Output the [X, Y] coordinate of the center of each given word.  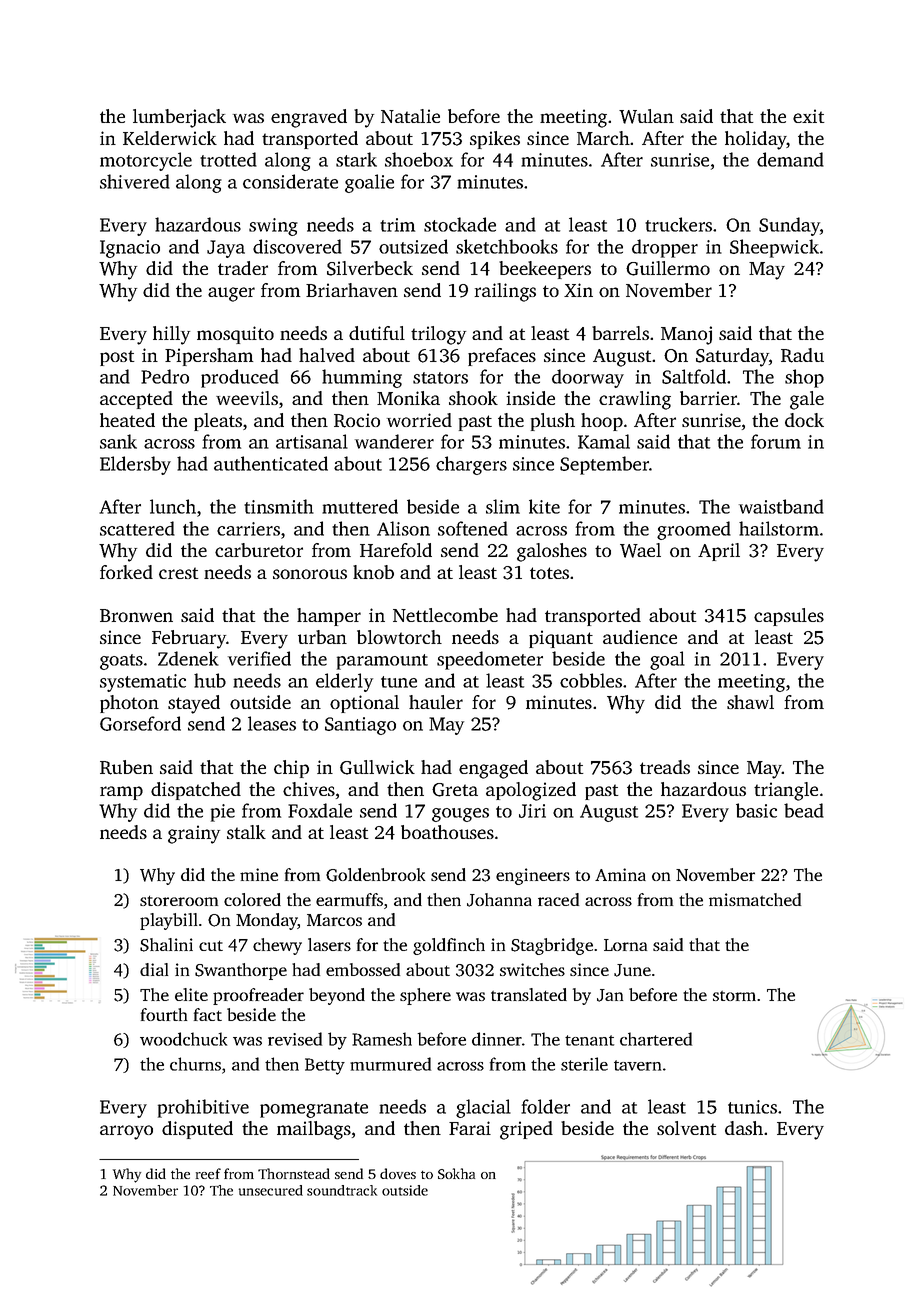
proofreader [258, 996]
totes [549, 573]
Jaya [226, 249]
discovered [297, 246]
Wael [640, 550]
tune [399, 682]
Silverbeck [370, 268]
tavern [637, 1065]
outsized [413, 246]
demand [790, 159]
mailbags [314, 1130]
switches [532, 969]
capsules [789, 617]
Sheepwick [774, 248]
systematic [143, 683]
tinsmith [279, 506]
